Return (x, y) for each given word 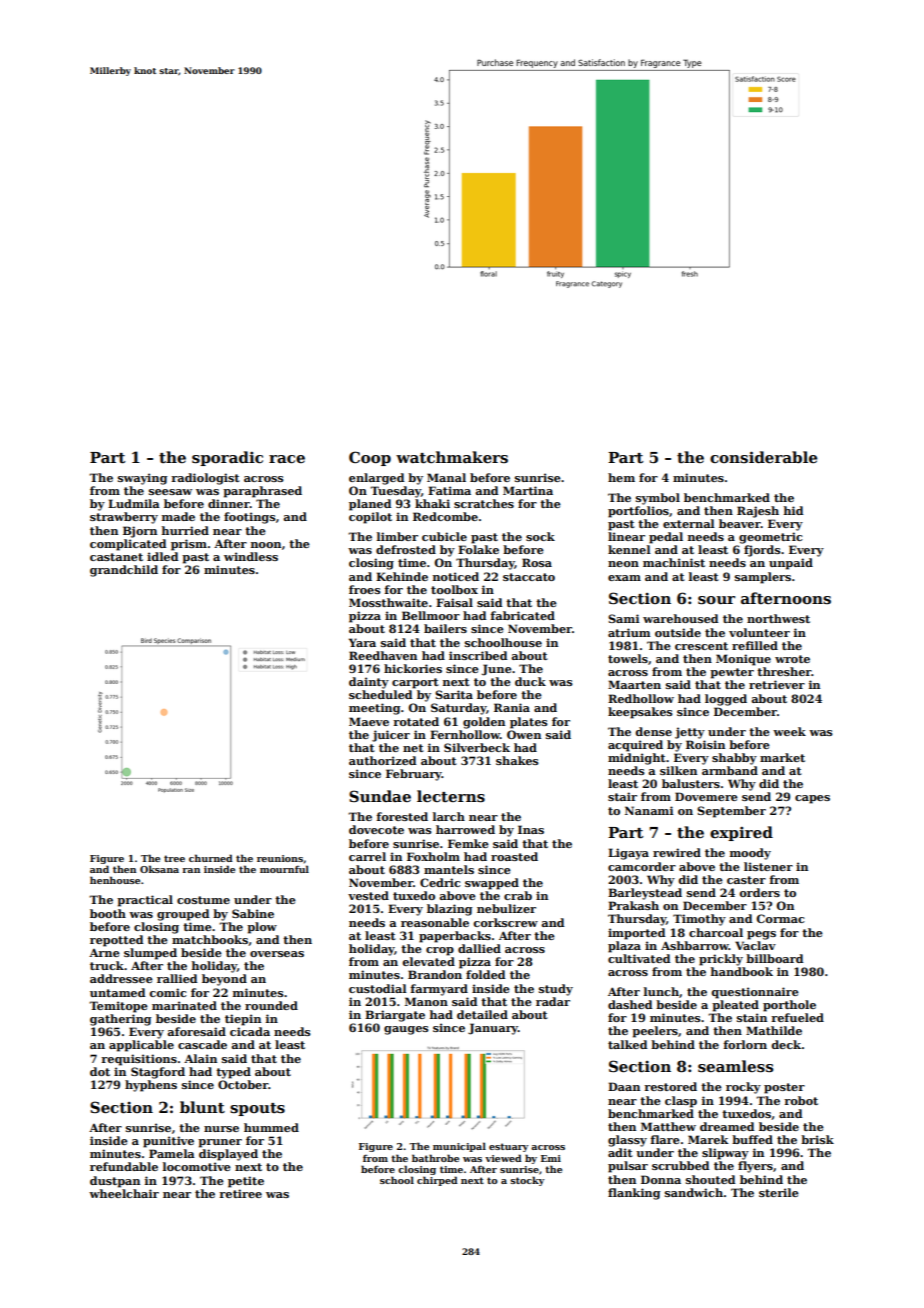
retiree (240, 1193)
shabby (734, 759)
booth (108, 913)
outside (678, 632)
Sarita (454, 694)
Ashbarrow (695, 945)
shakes (517, 760)
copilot (370, 518)
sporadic (227, 458)
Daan (624, 1086)
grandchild (124, 571)
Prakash (633, 905)
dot (100, 1071)
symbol (658, 499)
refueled (797, 1017)
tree (174, 858)
